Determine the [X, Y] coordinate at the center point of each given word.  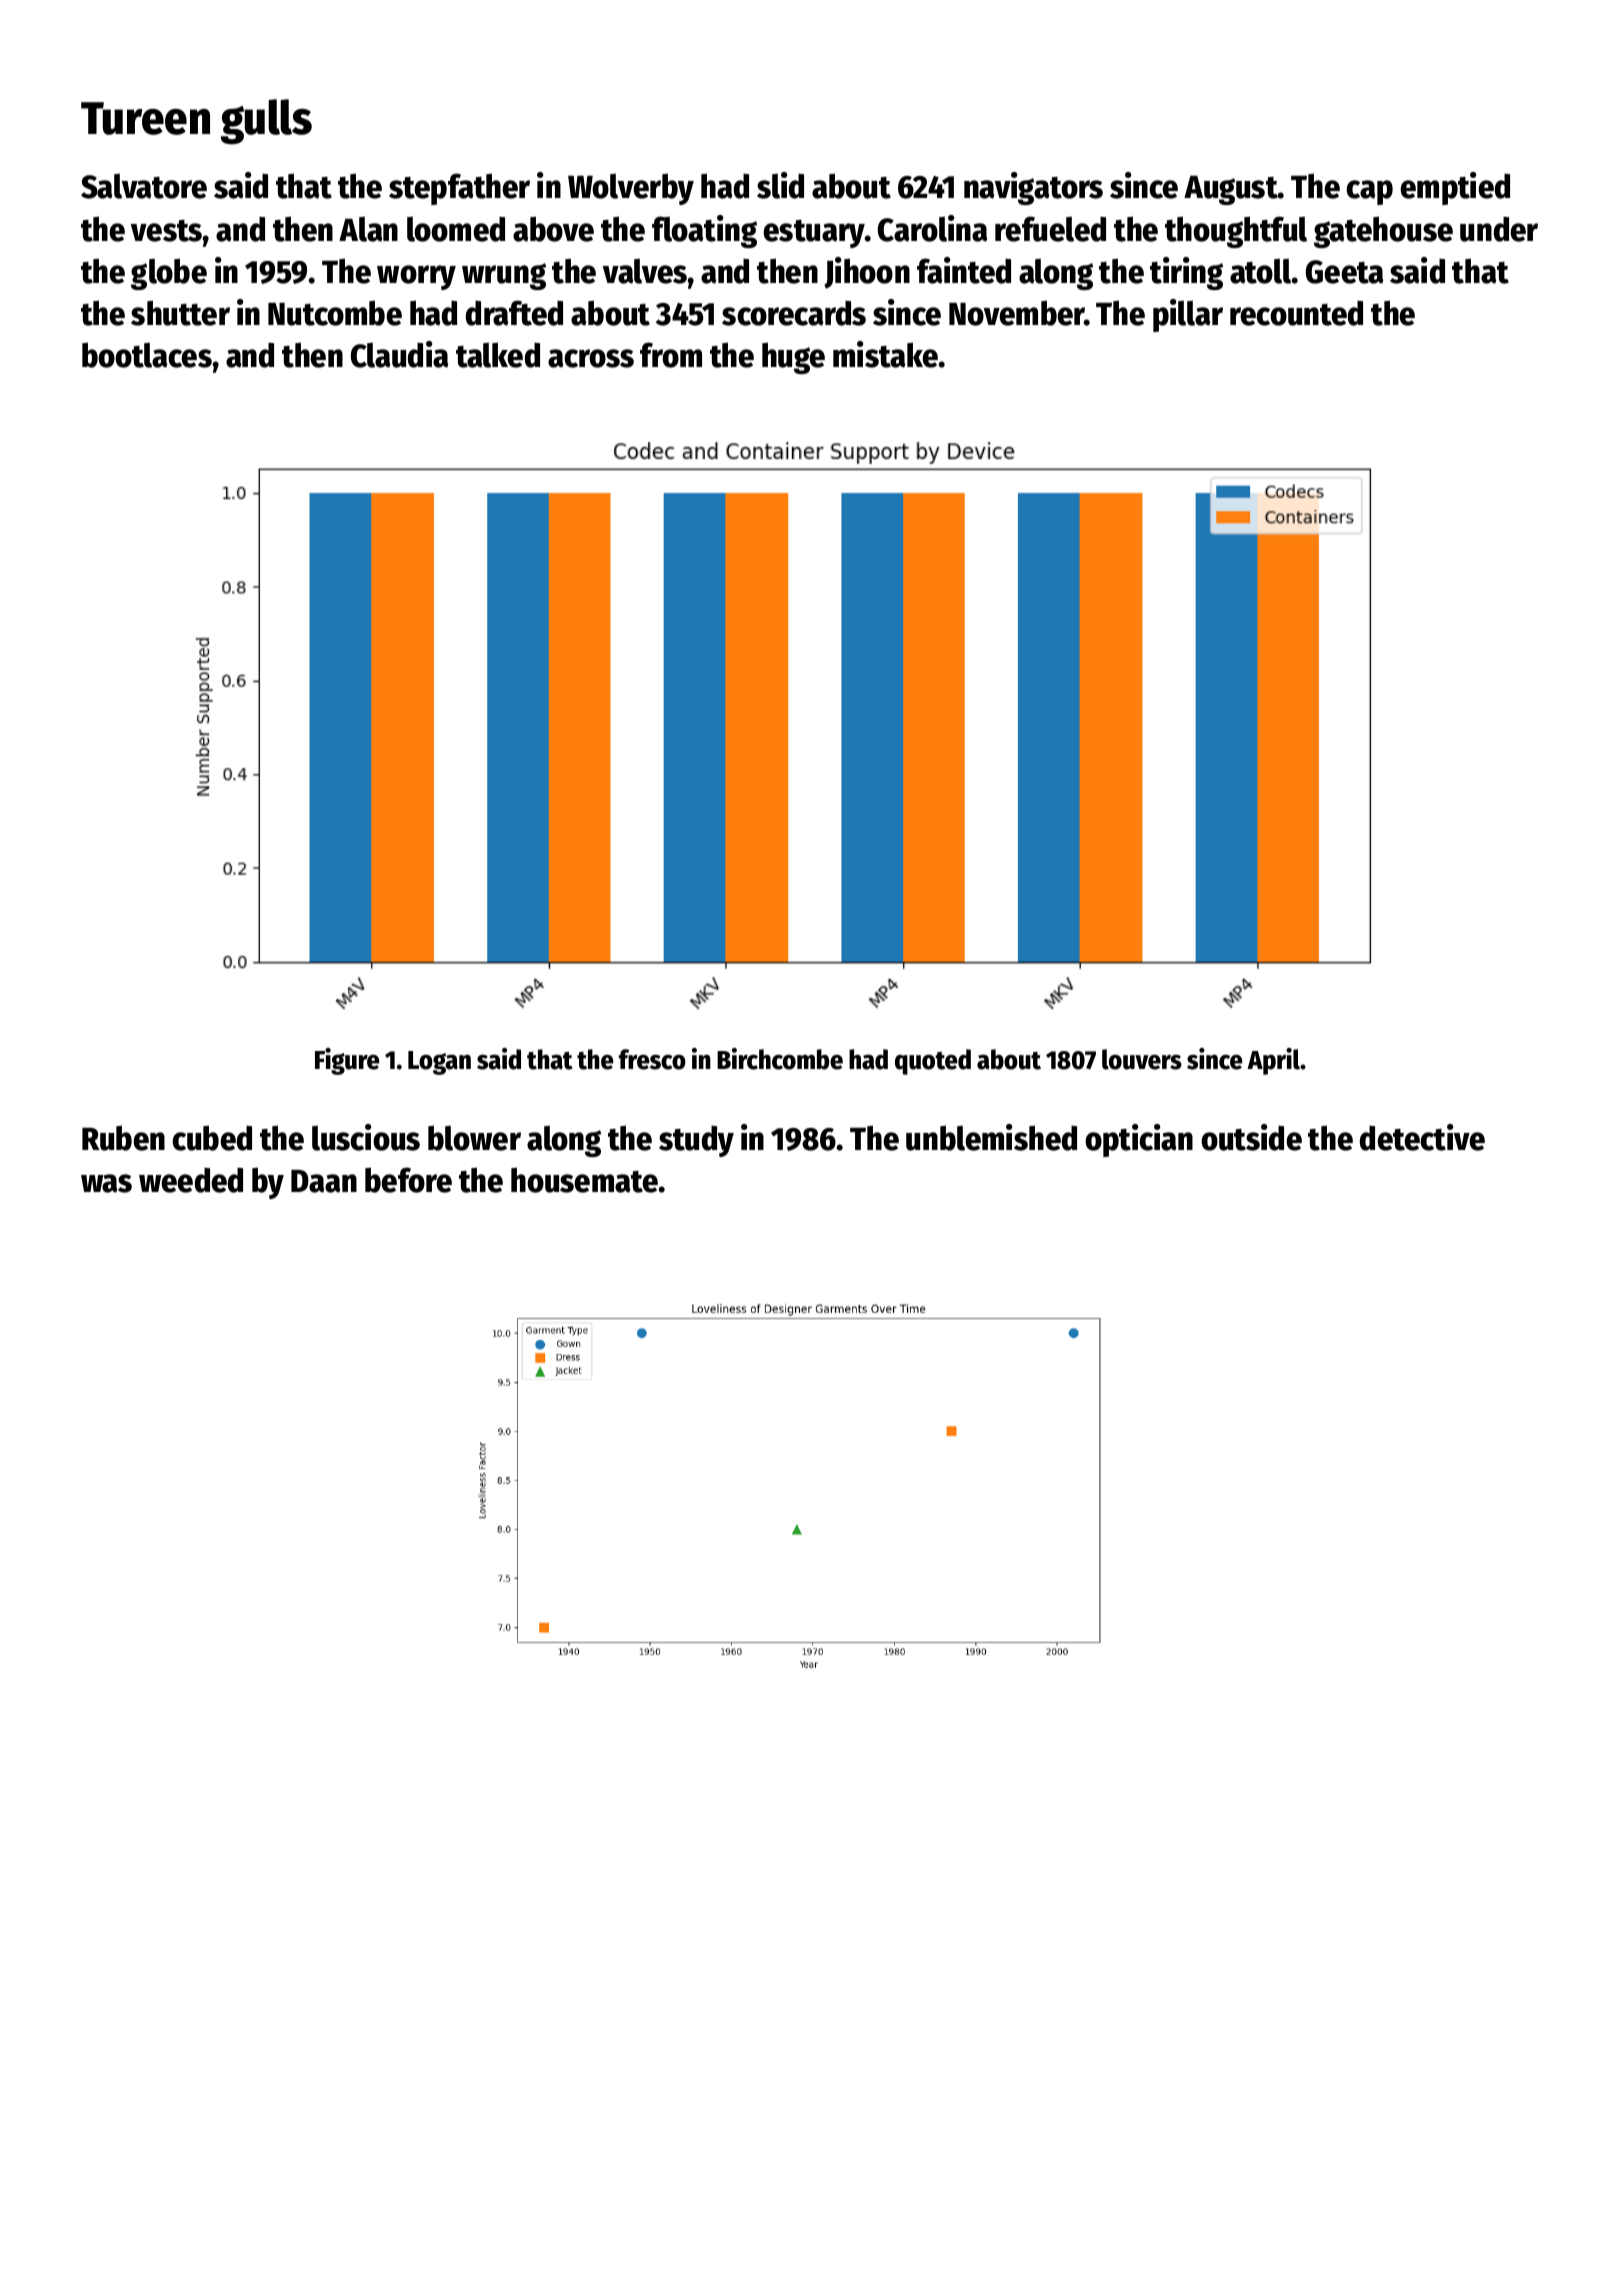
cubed [212, 1138]
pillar [1188, 315]
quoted [933, 1062]
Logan [439, 1063]
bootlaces [147, 355]
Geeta [1344, 272]
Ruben [123, 1138]
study [696, 1141]
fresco [652, 1059]
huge [793, 358]
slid [780, 185]
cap [1369, 192]
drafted [514, 313]
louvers [1142, 1059]
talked [498, 355]
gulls [266, 121]
